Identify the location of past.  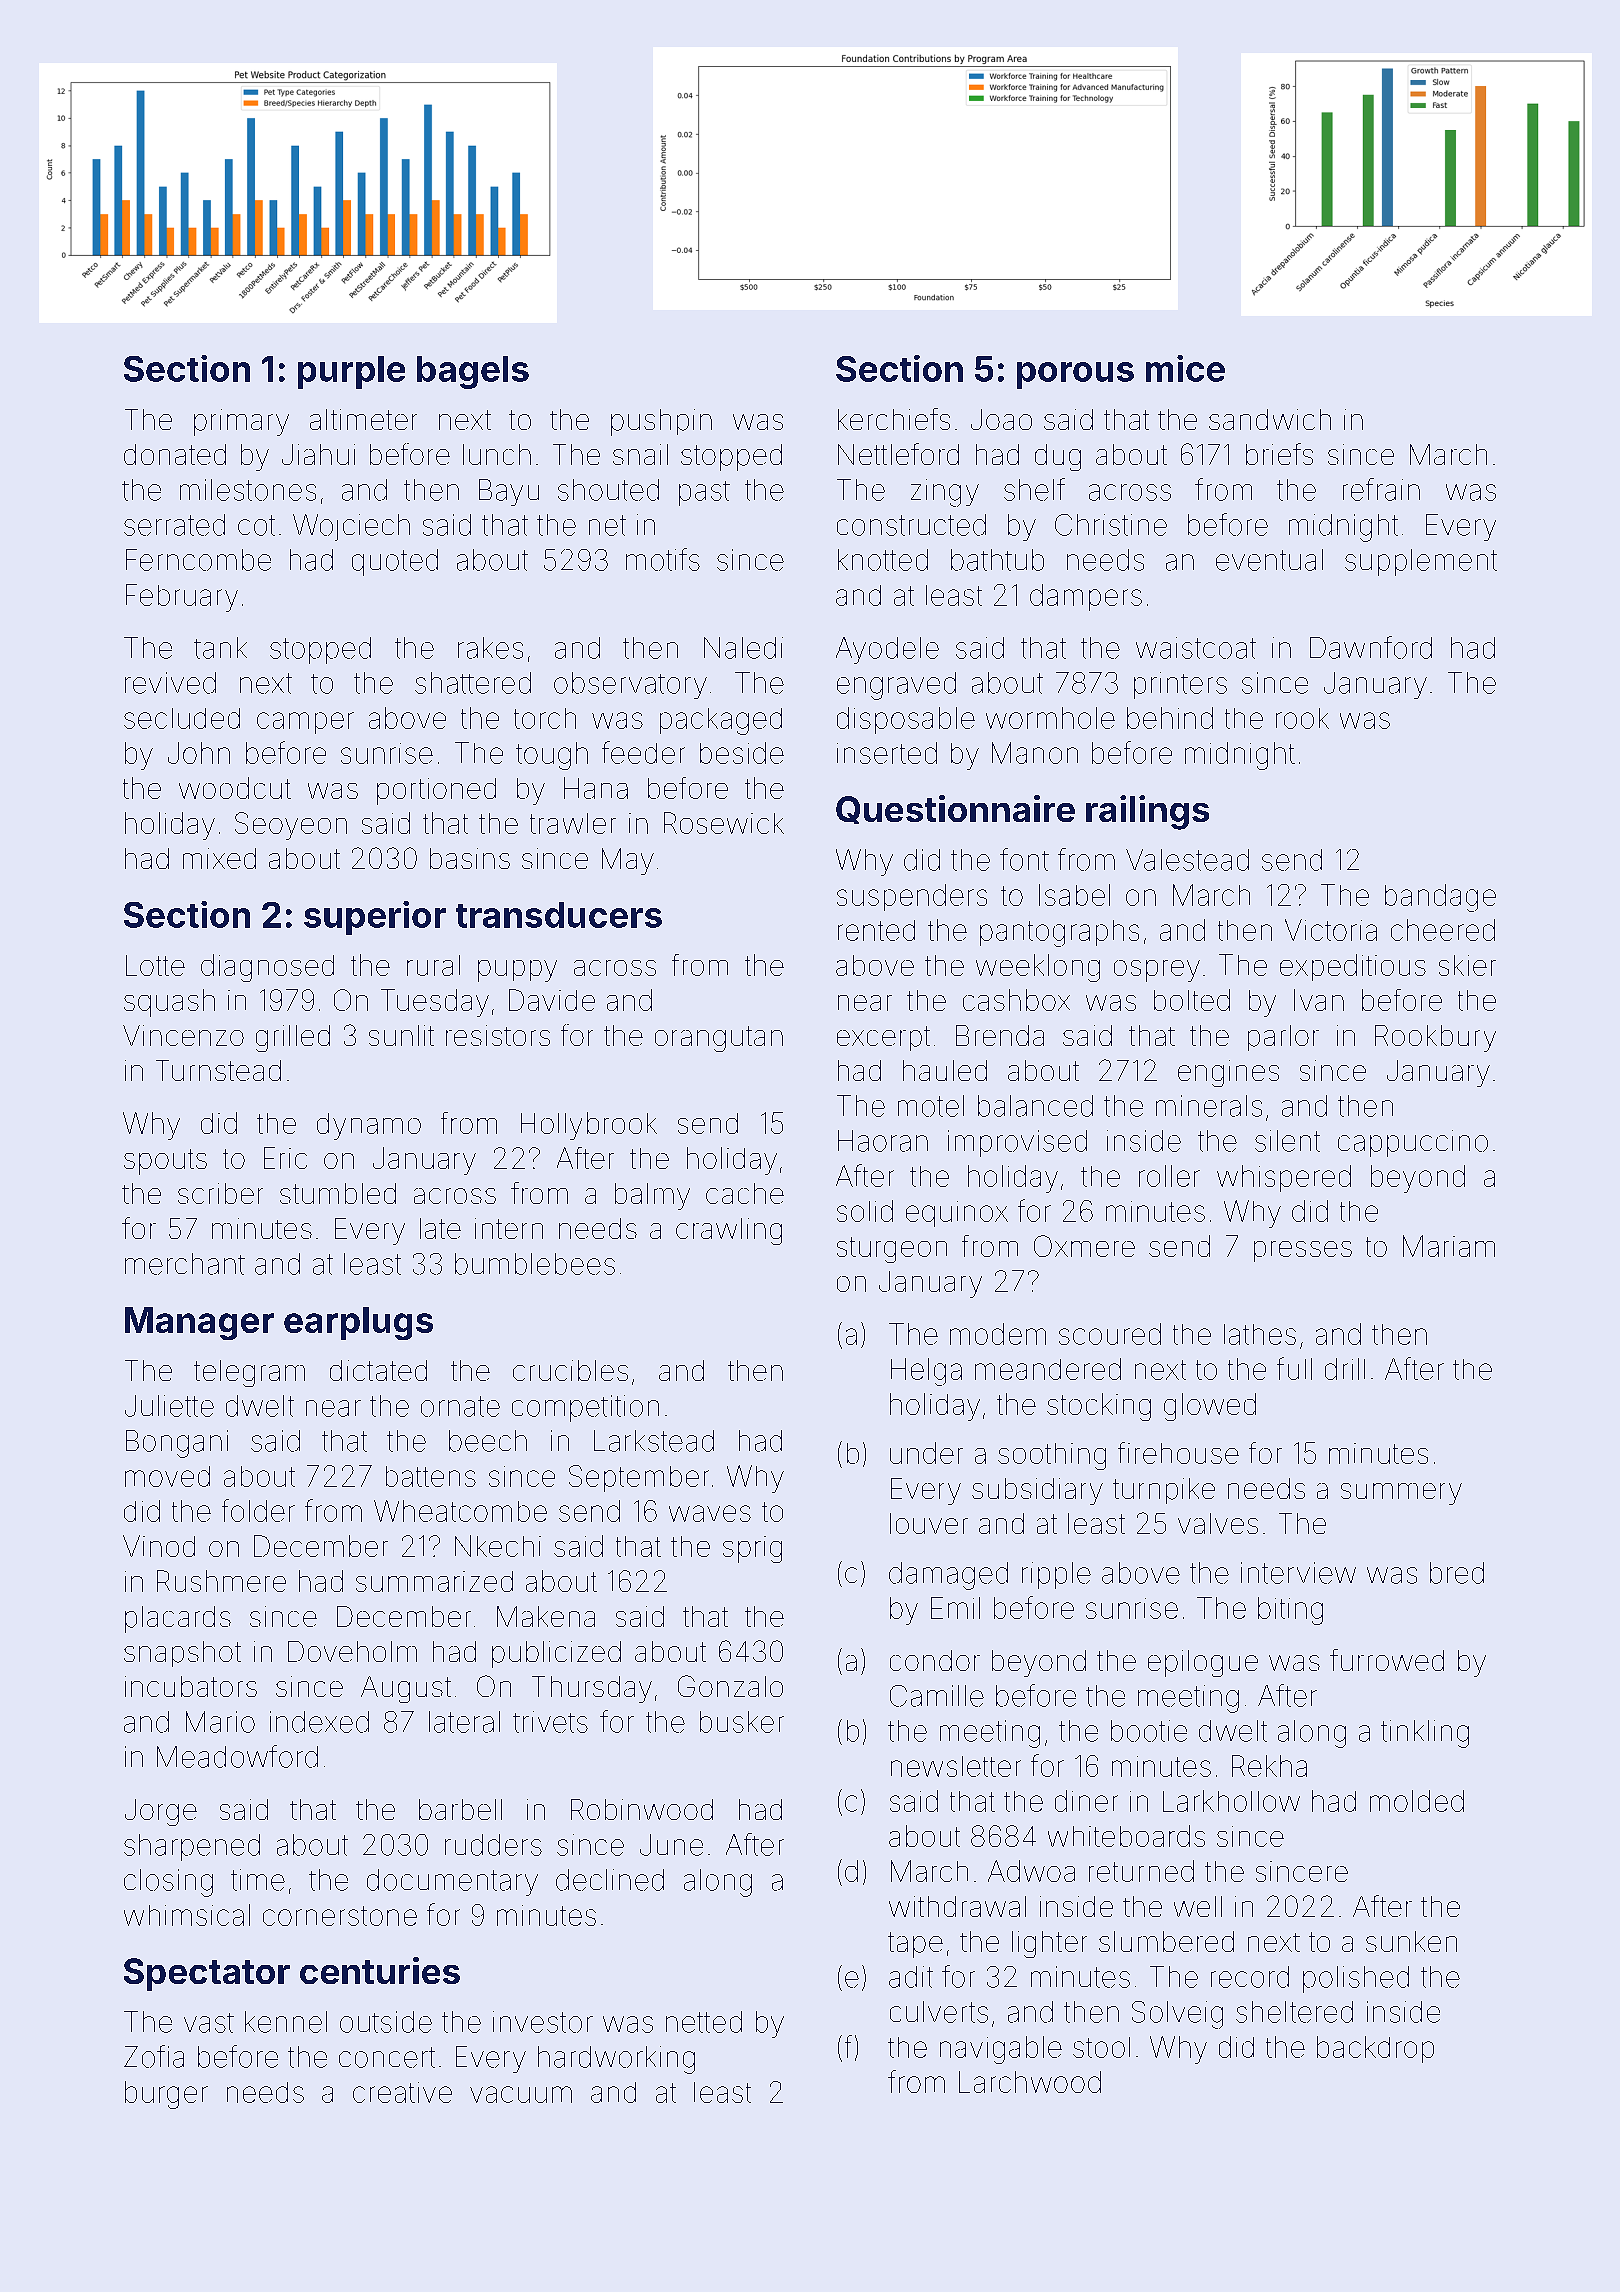
(704, 493).
